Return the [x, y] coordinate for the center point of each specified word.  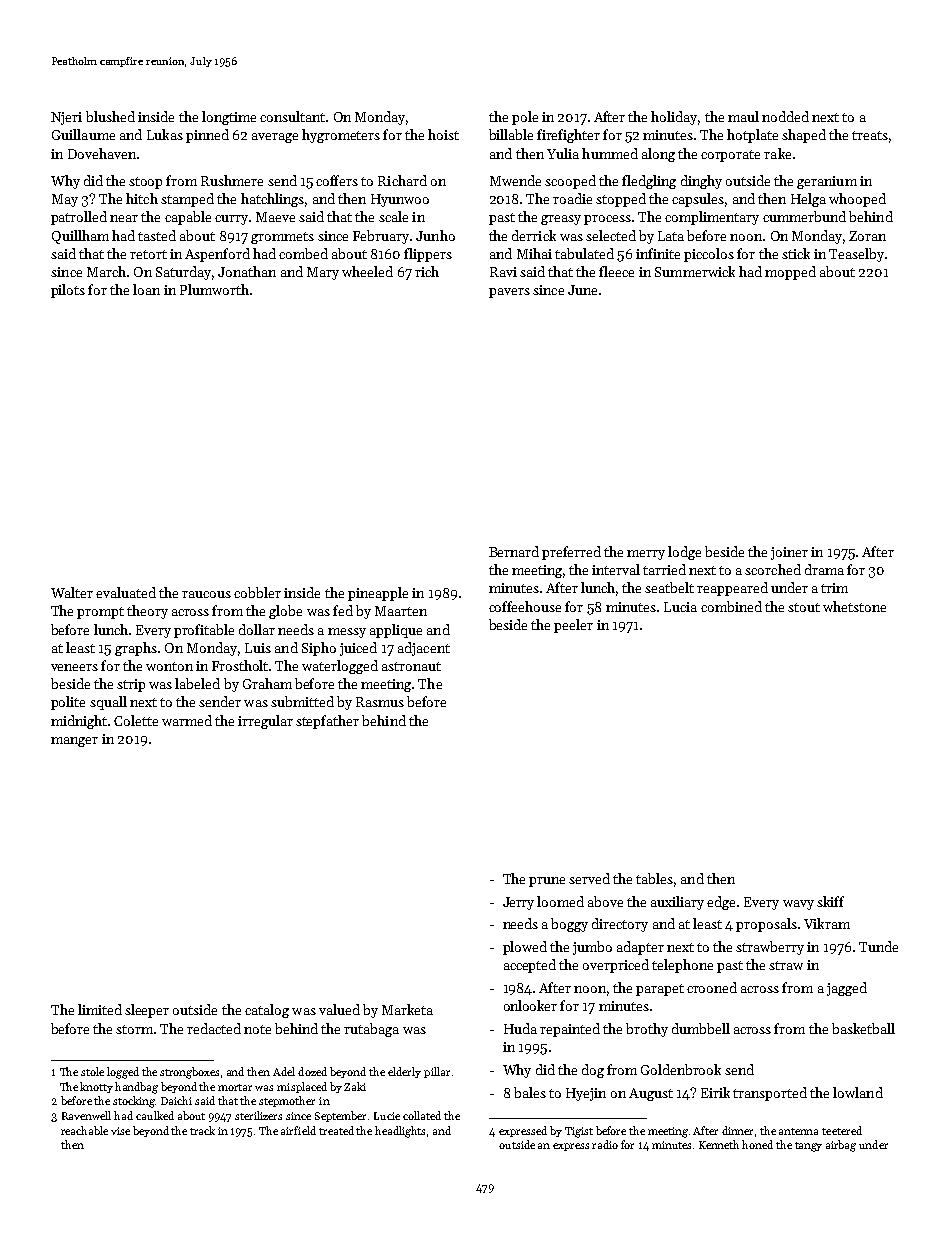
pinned [207, 136]
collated [422, 1115]
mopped [790, 273]
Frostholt [240, 665]
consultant [292, 116]
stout [804, 607]
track [202, 1130]
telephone [682, 966]
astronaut [411, 666]
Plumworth [214, 289]
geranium [827, 182]
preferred [571, 553]
